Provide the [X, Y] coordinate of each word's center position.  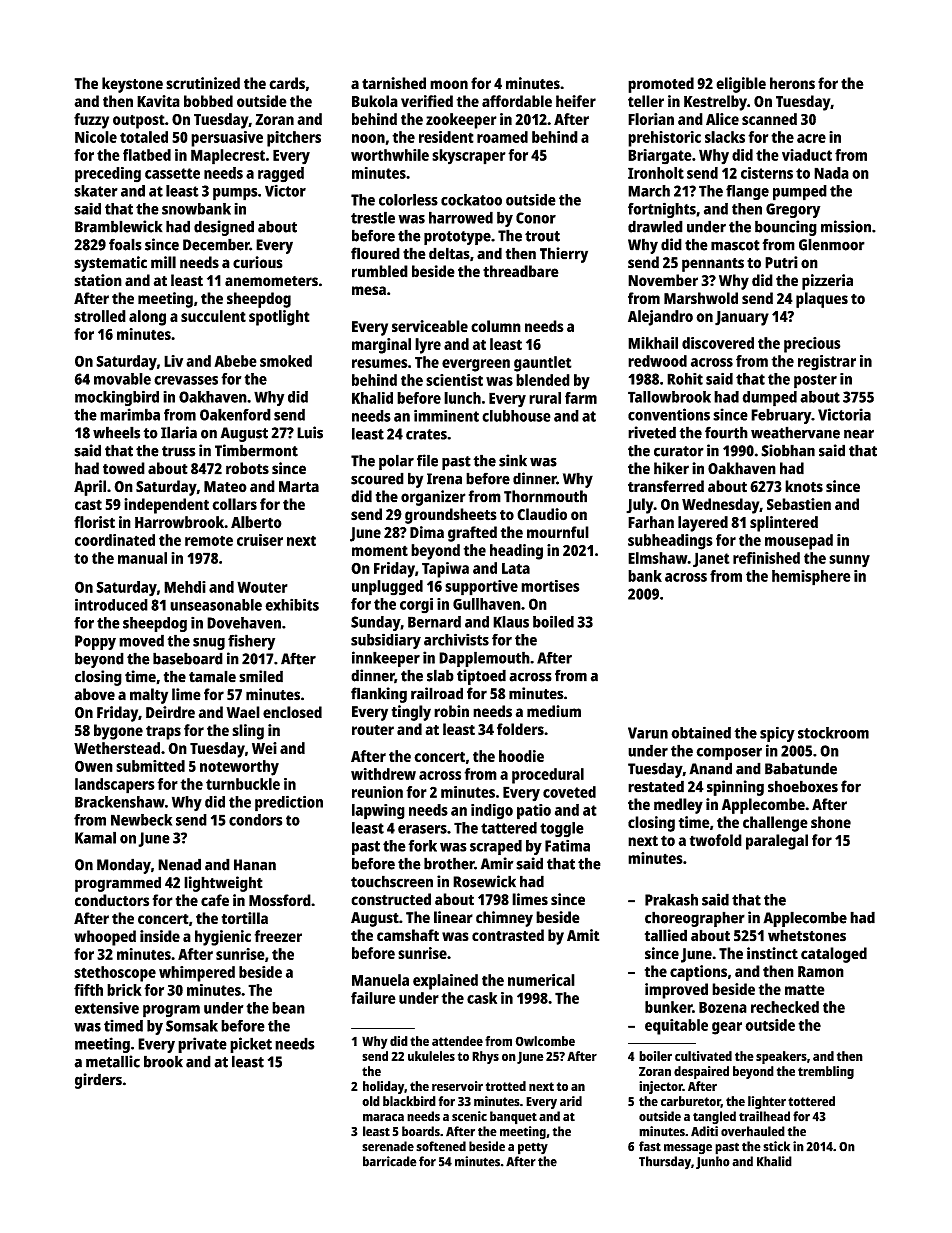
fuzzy [91, 121]
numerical [541, 980]
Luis [310, 432]
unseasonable [216, 605]
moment [380, 550]
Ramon [821, 972]
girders [98, 1081]
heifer [576, 101]
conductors [112, 900]
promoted [661, 85]
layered [703, 524]
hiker [671, 468]
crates [426, 434]
